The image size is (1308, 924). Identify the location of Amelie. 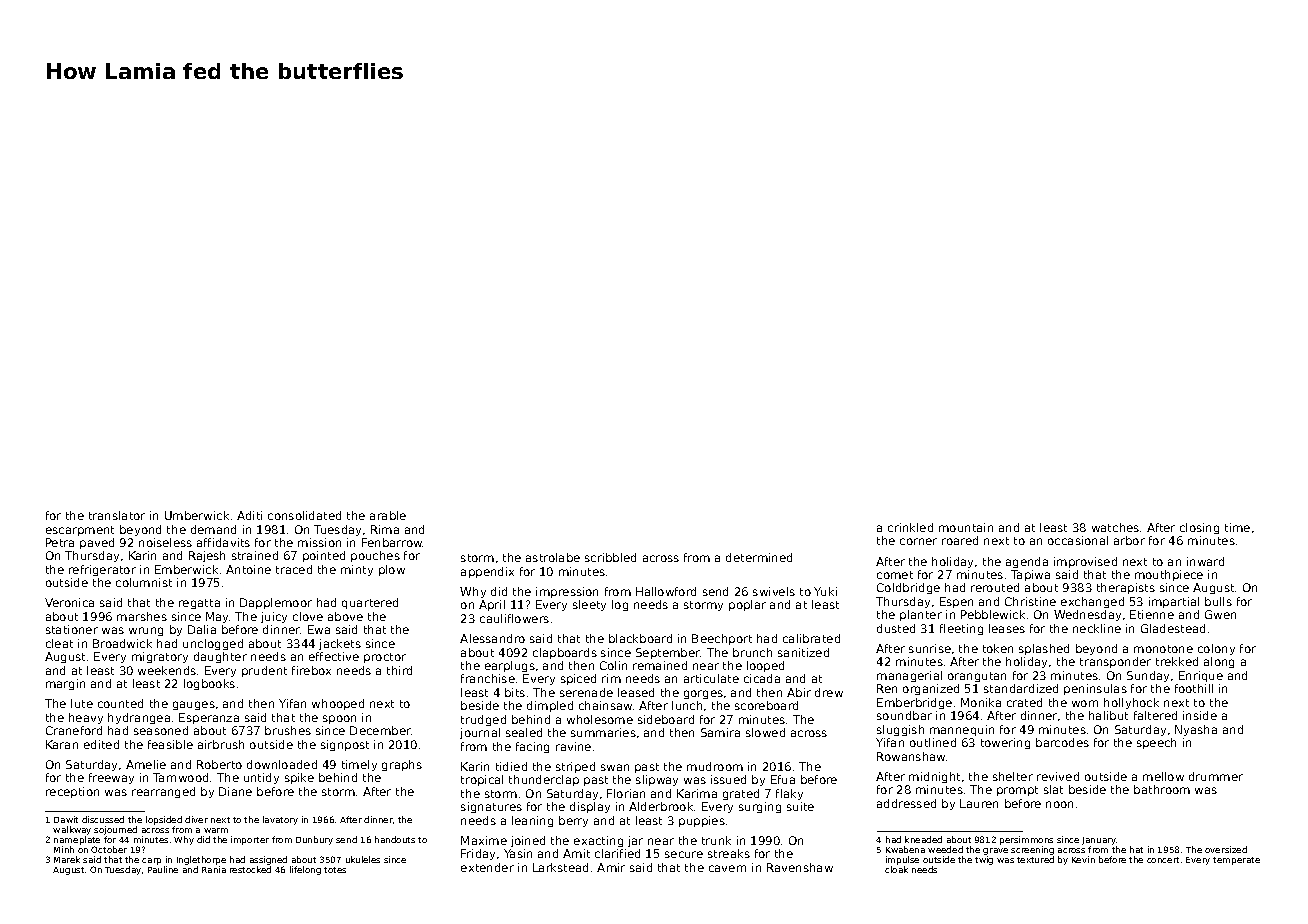
(146, 764).
